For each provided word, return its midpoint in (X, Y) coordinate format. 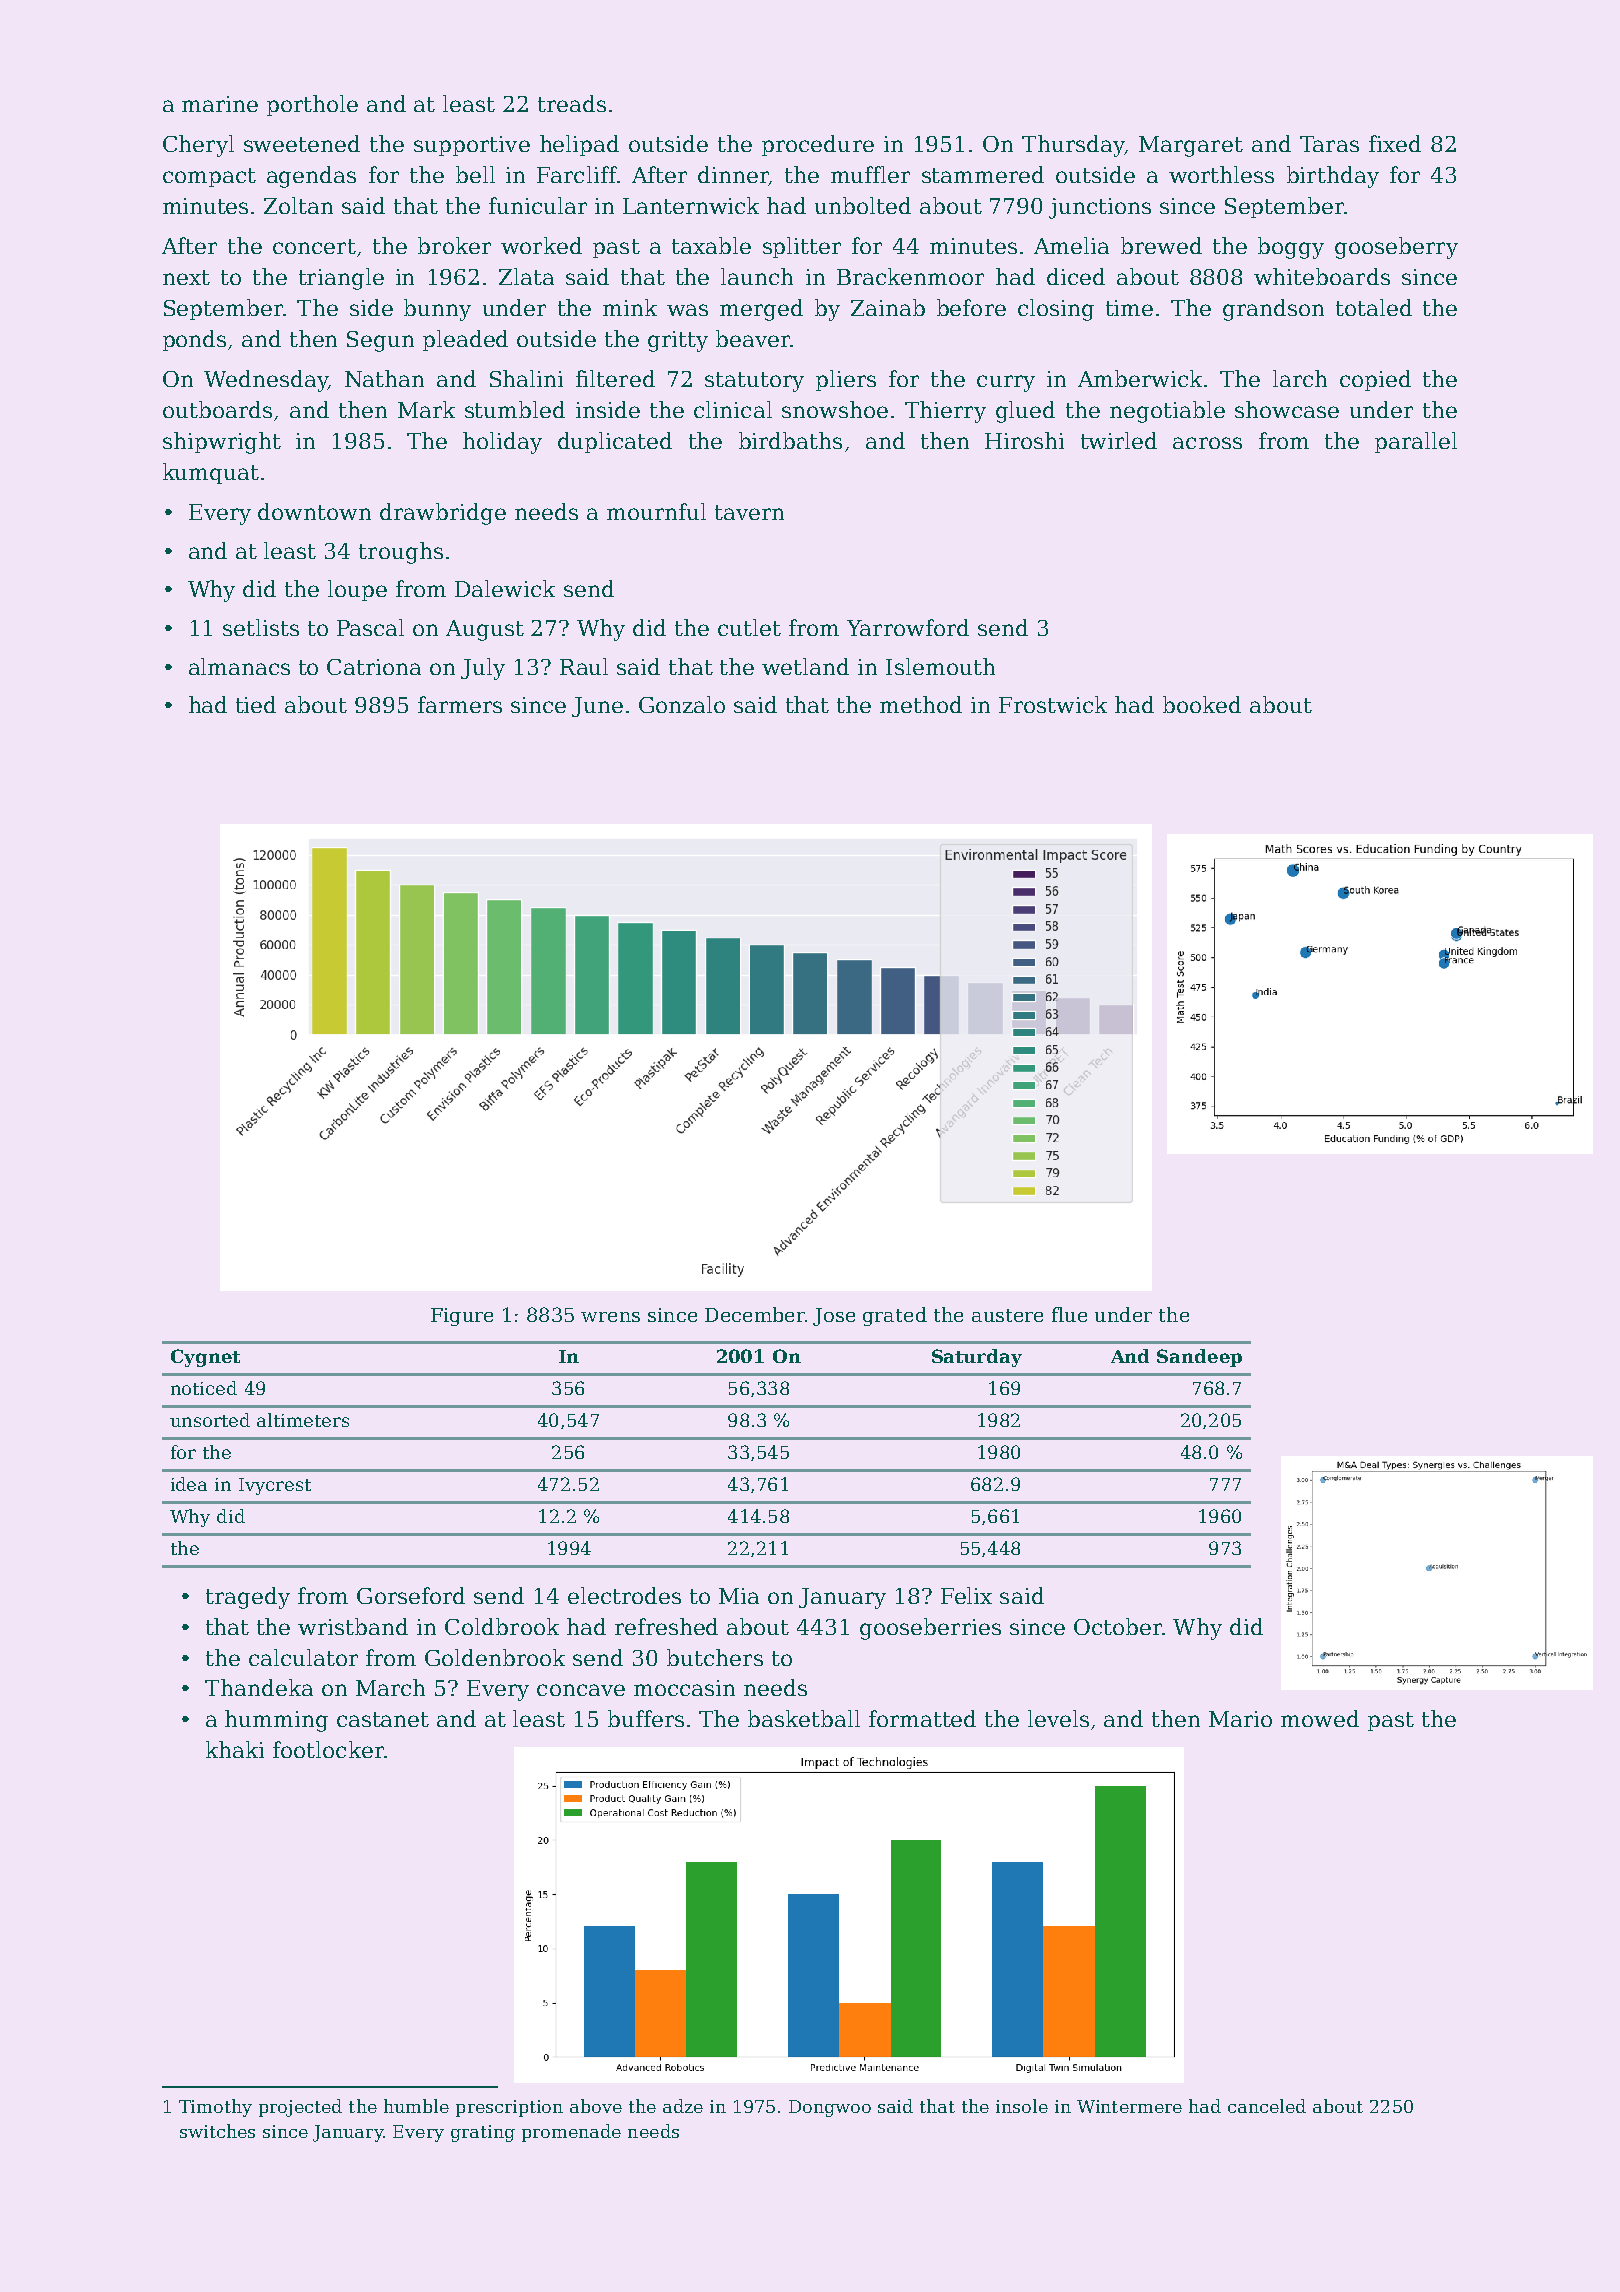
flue (1069, 1314)
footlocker (328, 1749)
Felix (966, 1595)
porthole (312, 105)
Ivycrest (275, 1486)
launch (757, 276)
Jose (834, 1317)
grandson (1273, 310)
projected (300, 2108)
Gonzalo (682, 704)
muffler (870, 174)
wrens (610, 1317)
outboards (217, 409)
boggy (1291, 248)
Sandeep (1199, 1358)
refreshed (666, 1626)
